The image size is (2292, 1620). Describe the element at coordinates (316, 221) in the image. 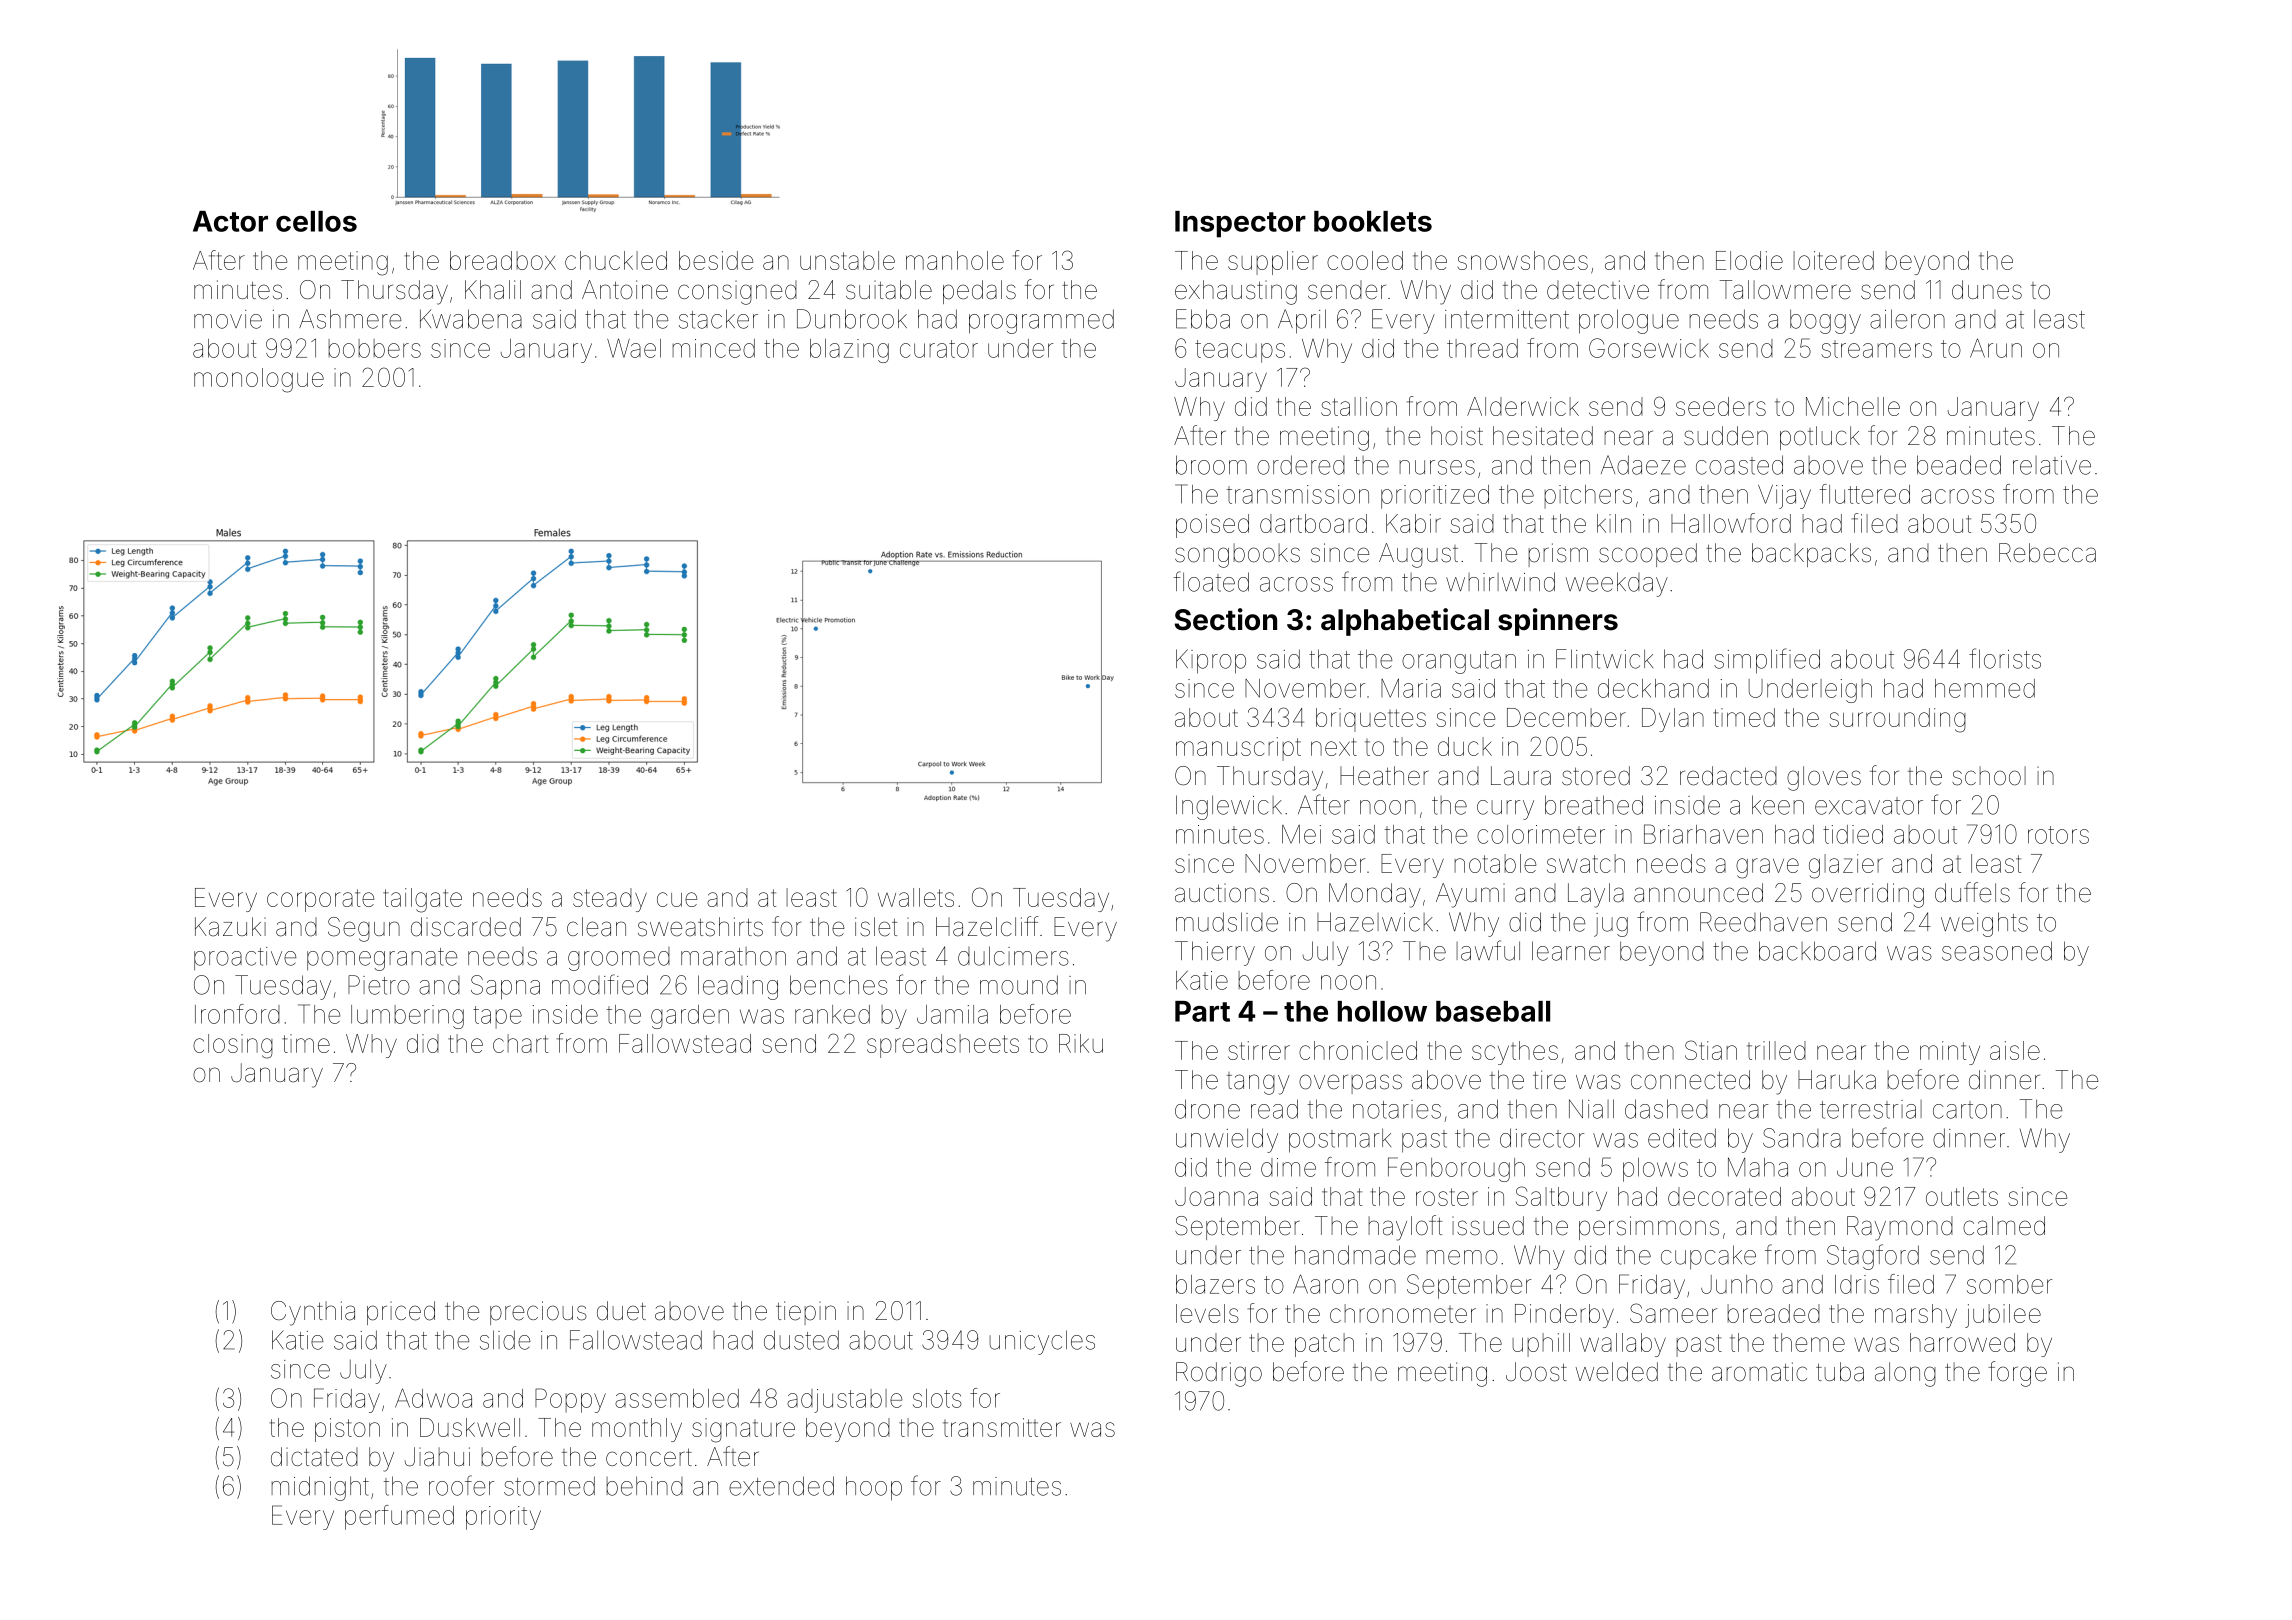

I see `cellos` at that location.
